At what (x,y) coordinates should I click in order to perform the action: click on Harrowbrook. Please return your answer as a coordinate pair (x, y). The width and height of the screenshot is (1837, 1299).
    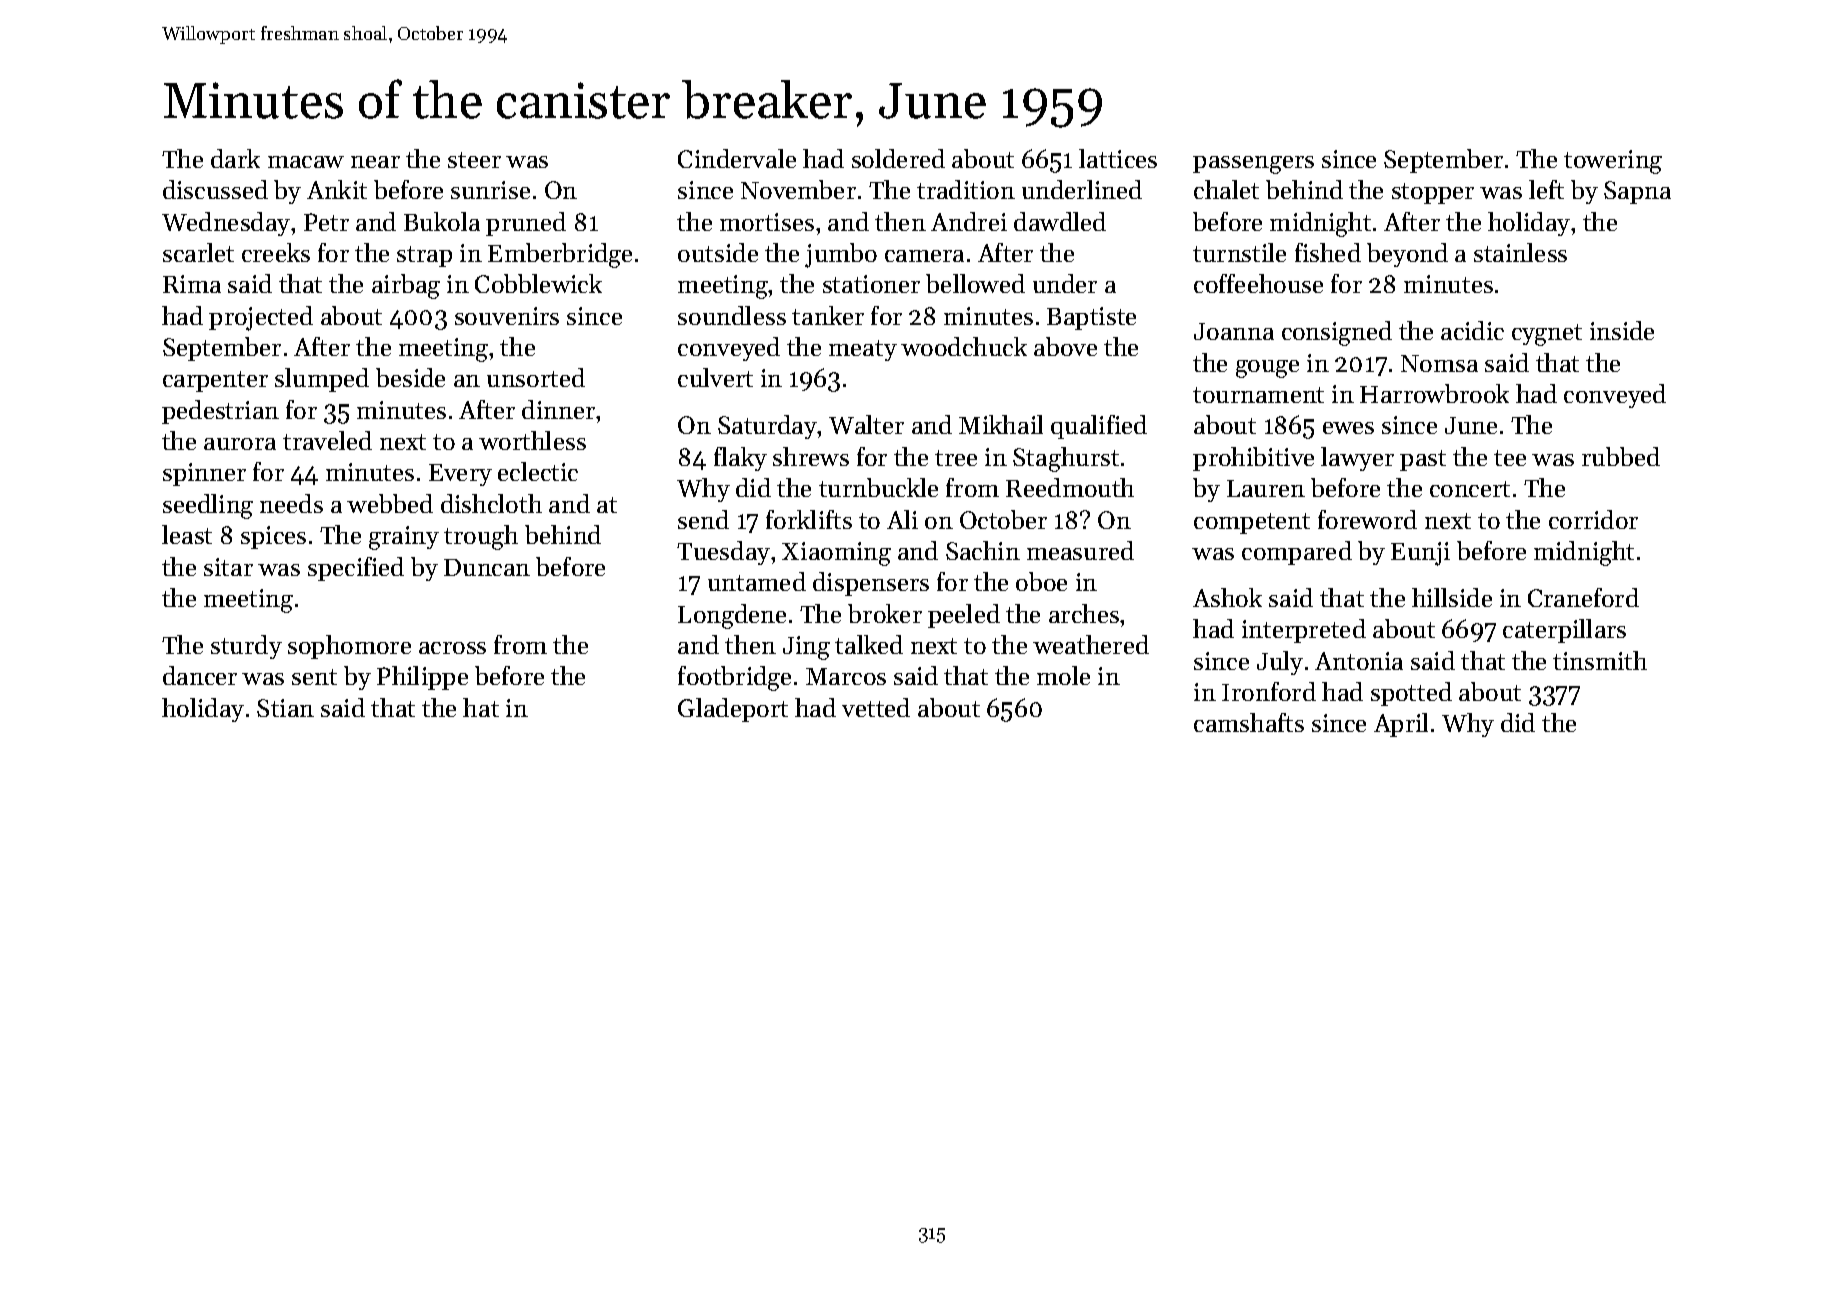
    Looking at the image, I should click on (1434, 393).
